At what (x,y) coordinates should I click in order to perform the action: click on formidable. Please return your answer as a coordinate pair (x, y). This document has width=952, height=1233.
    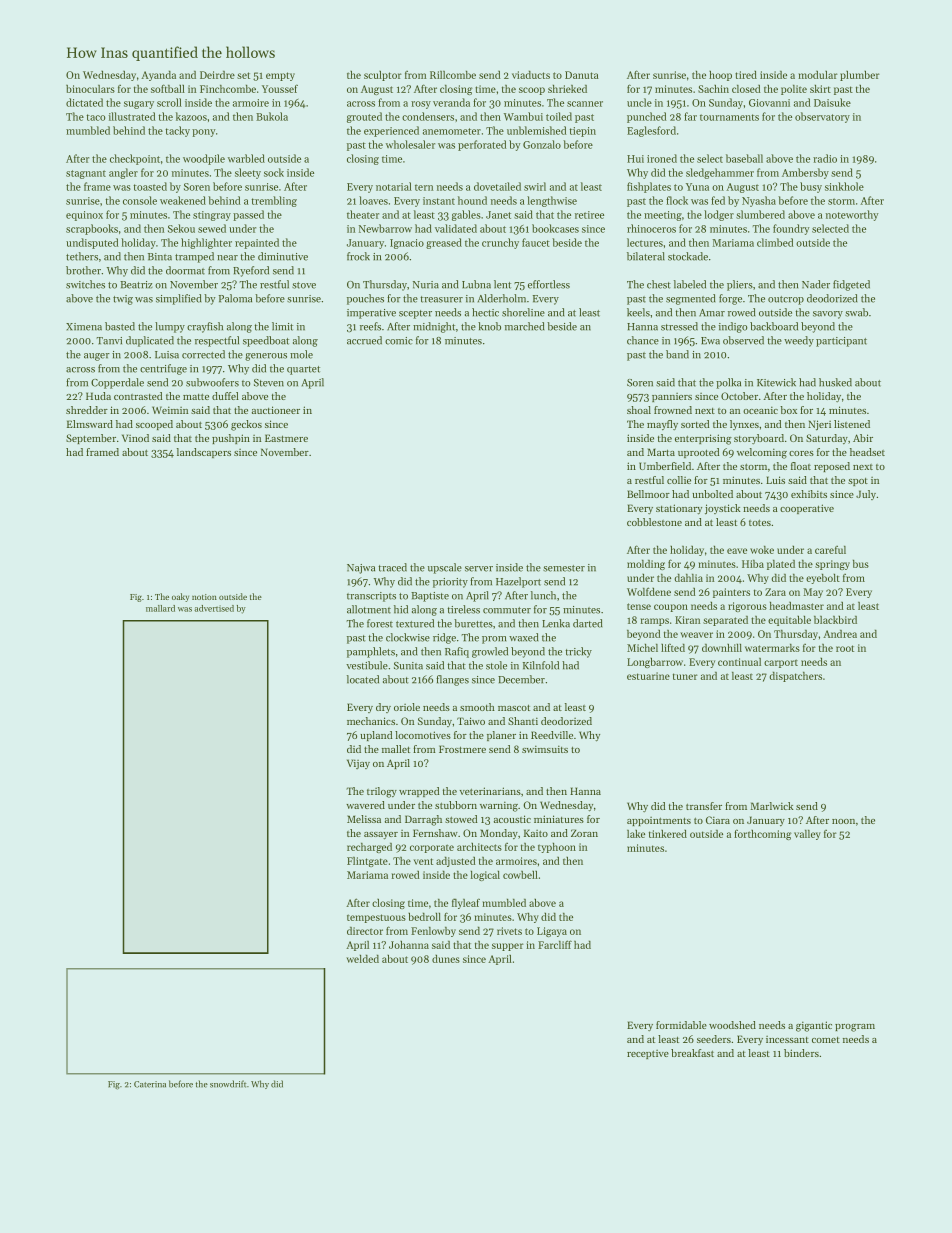
    Looking at the image, I should click on (681, 1025).
